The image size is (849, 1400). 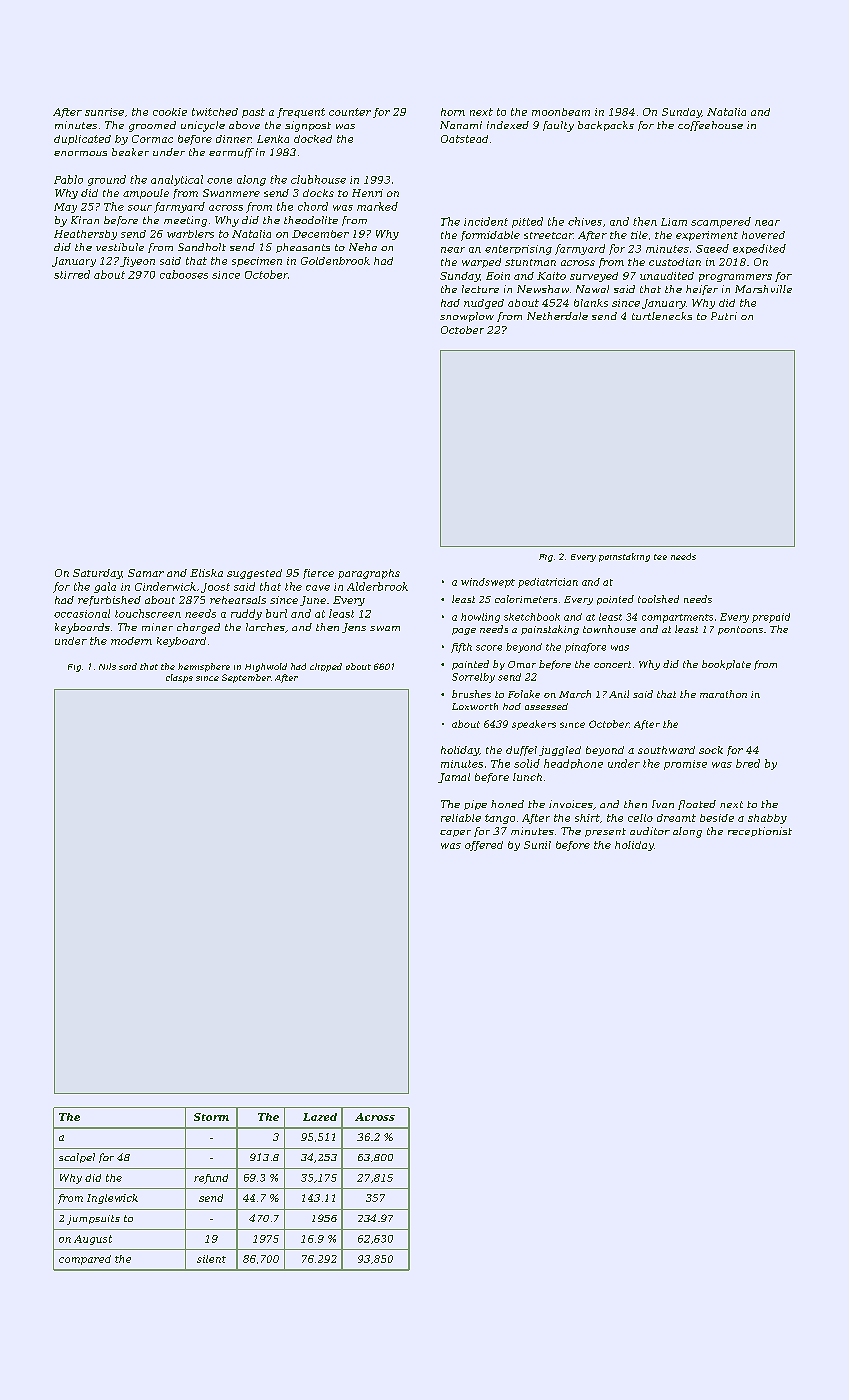 What do you see at coordinates (464, 631) in the screenshot?
I see `page` at bounding box center [464, 631].
